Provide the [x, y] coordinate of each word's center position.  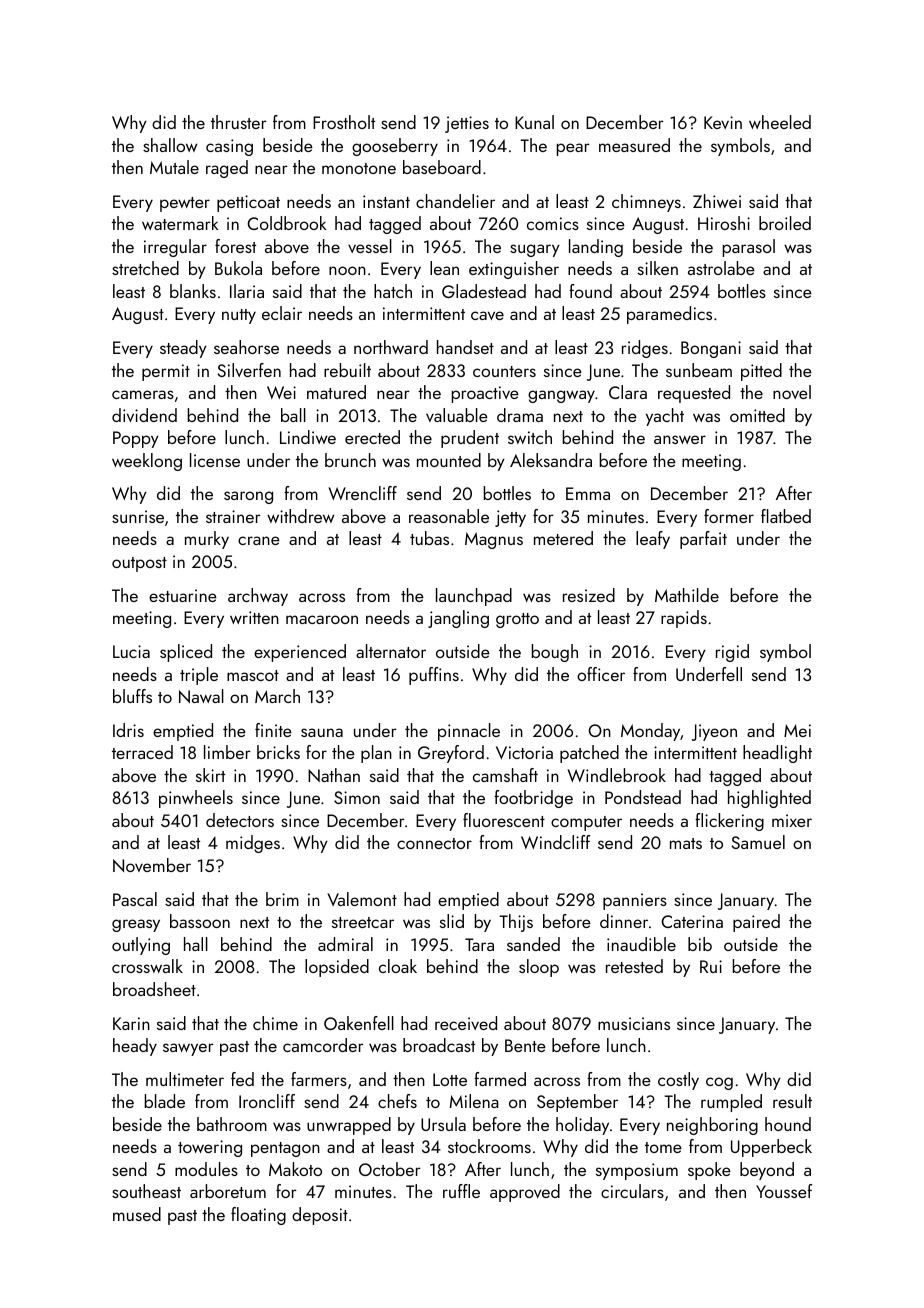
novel [792, 392]
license [215, 460]
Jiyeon [714, 732]
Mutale [174, 167]
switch [530, 437]
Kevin [723, 122]
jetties [467, 124]
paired [756, 923]
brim [282, 899]
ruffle [461, 1191]
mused [137, 1214]
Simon [357, 797]
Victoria [524, 752]
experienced [300, 653]
